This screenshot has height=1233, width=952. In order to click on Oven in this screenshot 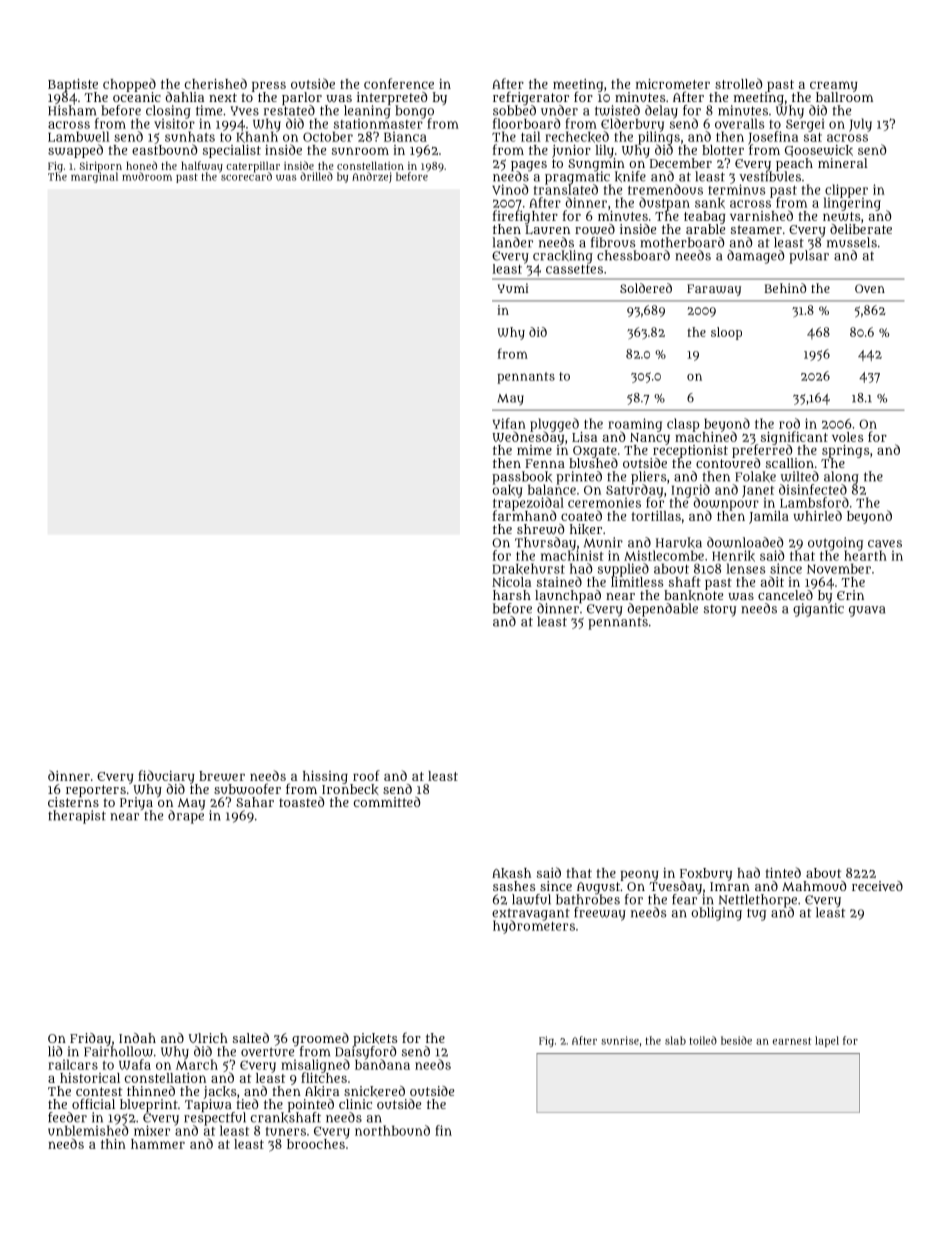, I will do `click(870, 288)`.
